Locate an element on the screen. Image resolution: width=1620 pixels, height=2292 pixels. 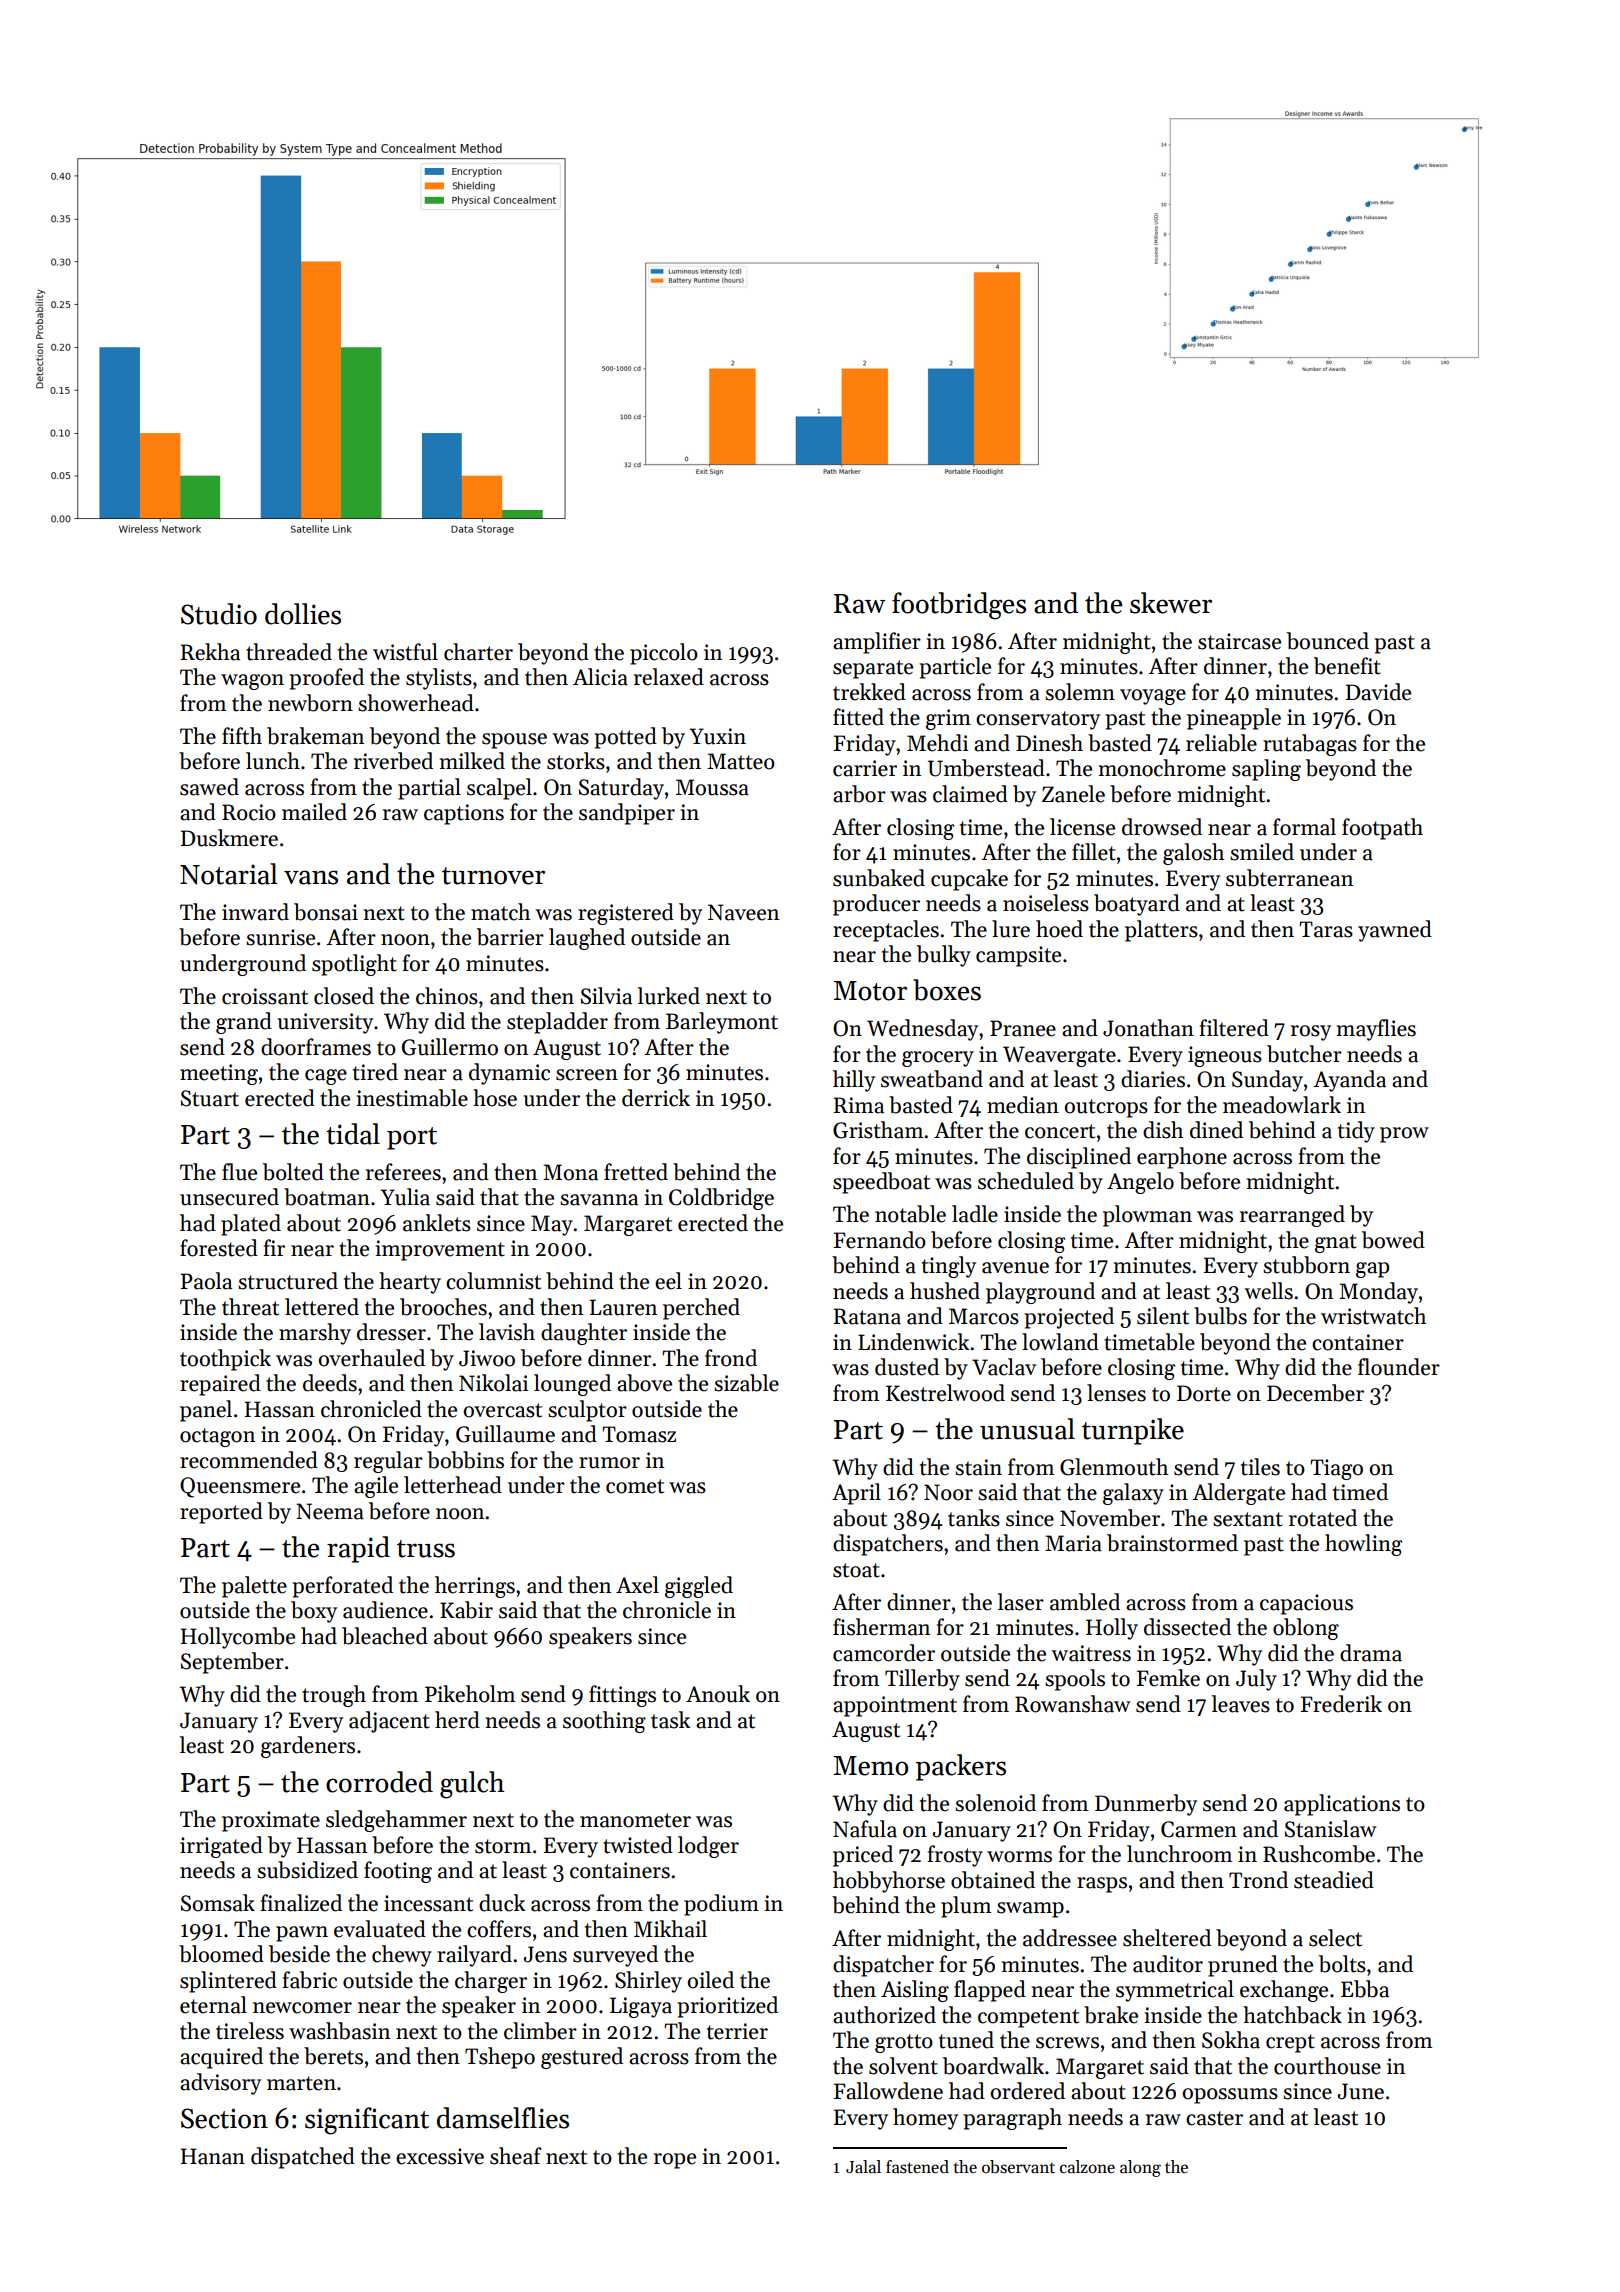
fittings is located at coordinates (622, 1696).
